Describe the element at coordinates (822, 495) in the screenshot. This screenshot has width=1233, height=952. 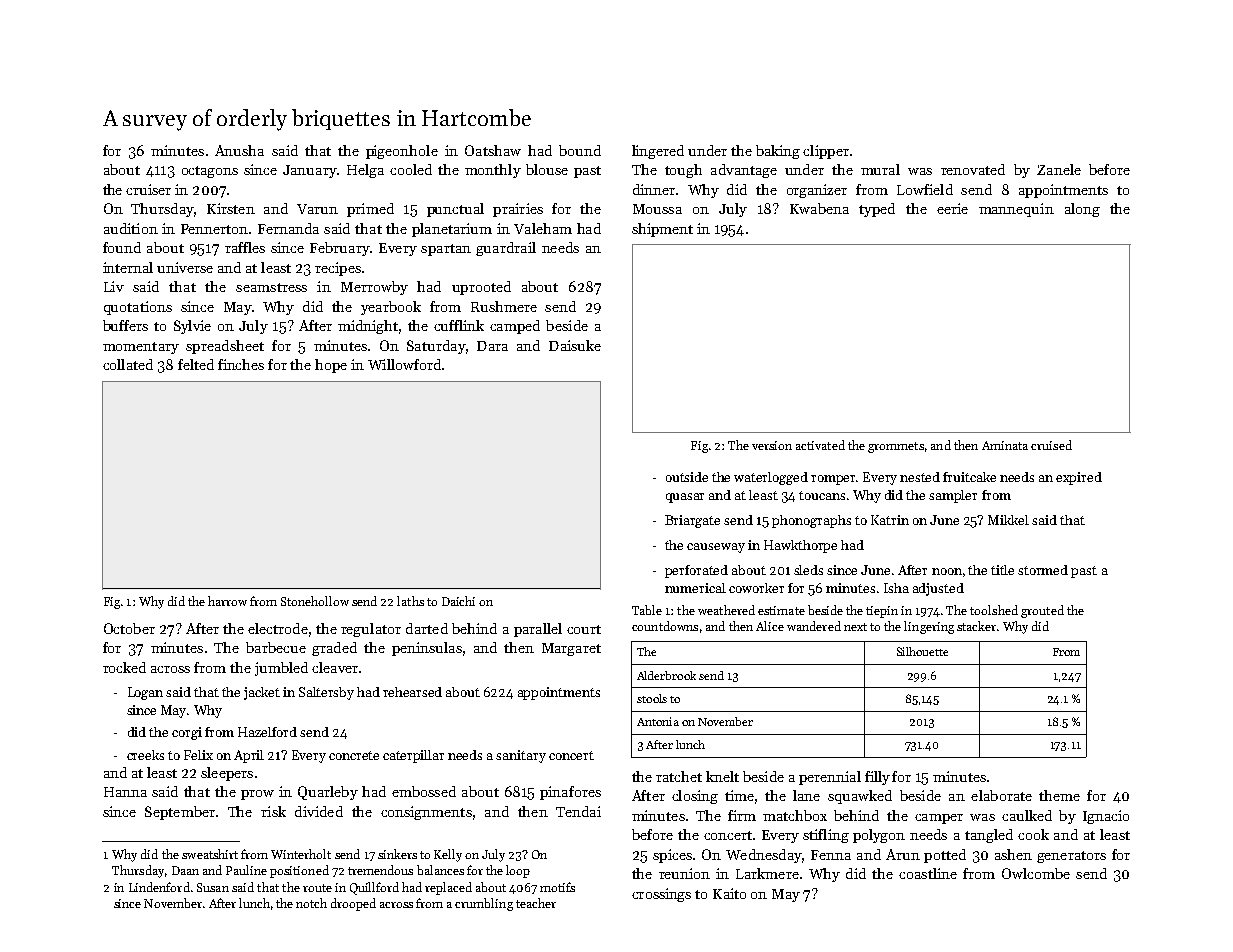
I see `toucans` at that location.
